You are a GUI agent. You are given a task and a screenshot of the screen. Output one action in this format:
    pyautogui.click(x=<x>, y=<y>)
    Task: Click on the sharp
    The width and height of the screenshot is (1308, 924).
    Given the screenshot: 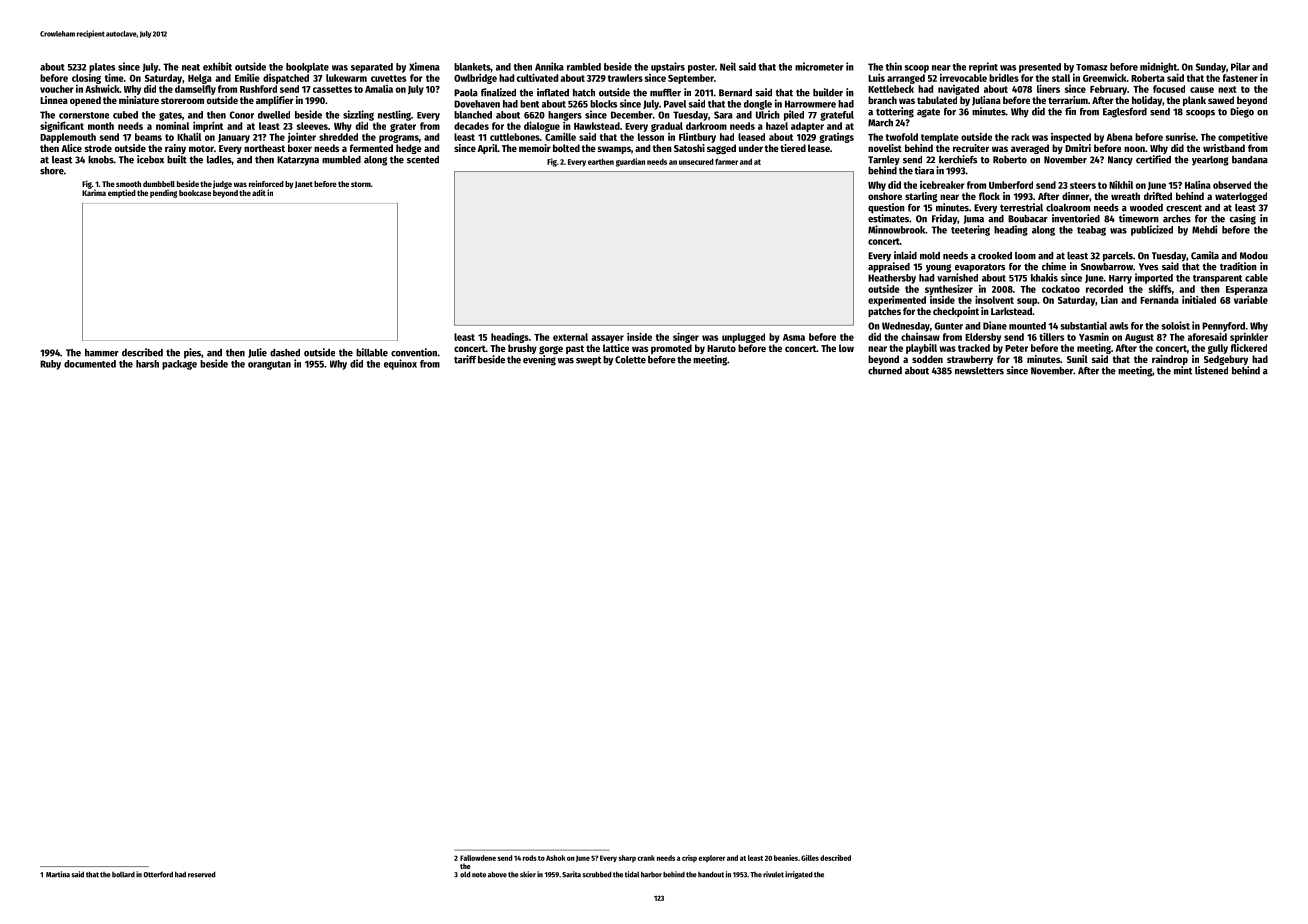 What is the action you would take?
    pyautogui.click(x=627, y=859)
